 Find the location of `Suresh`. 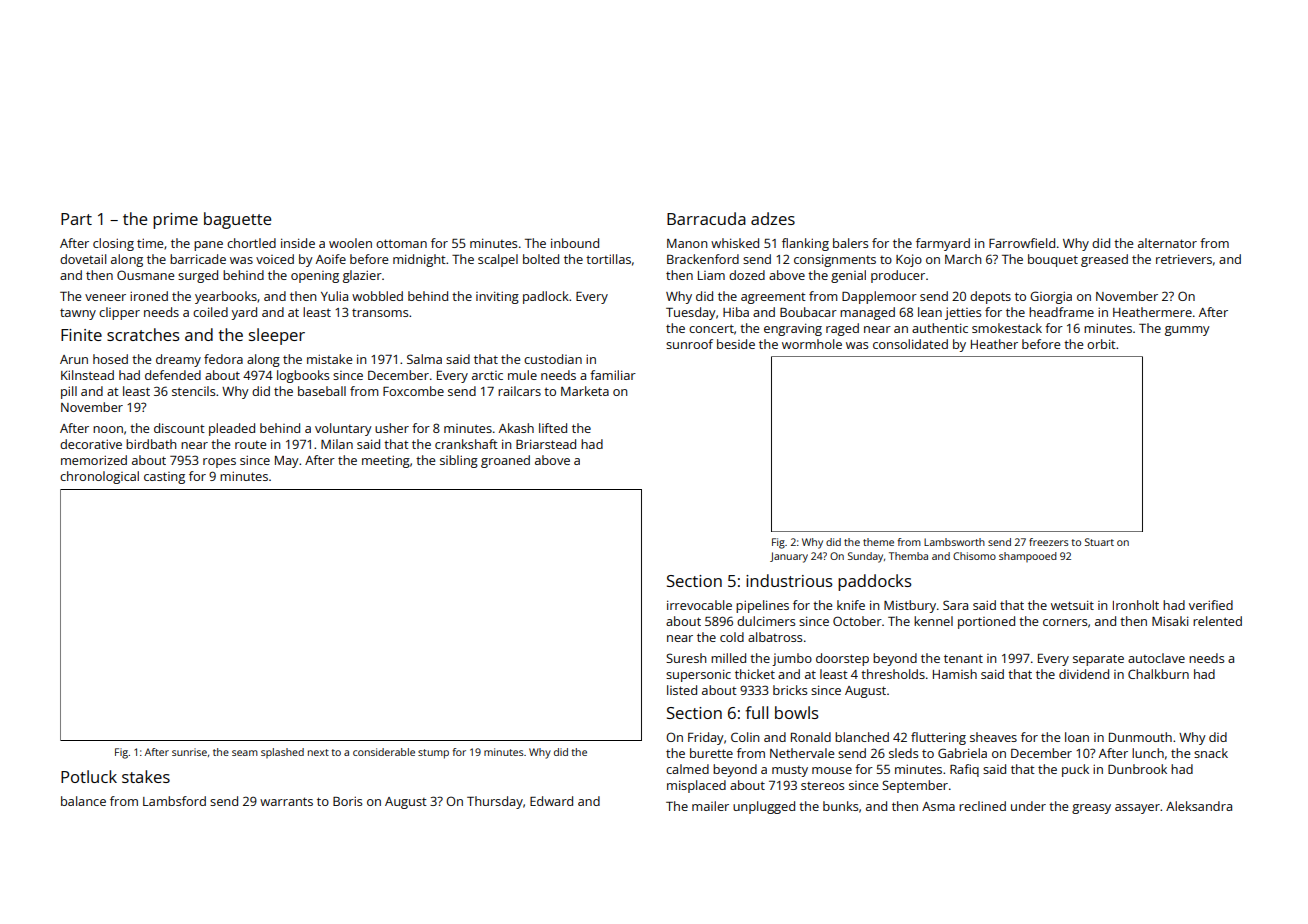

Suresh is located at coordinates (686, 658).
